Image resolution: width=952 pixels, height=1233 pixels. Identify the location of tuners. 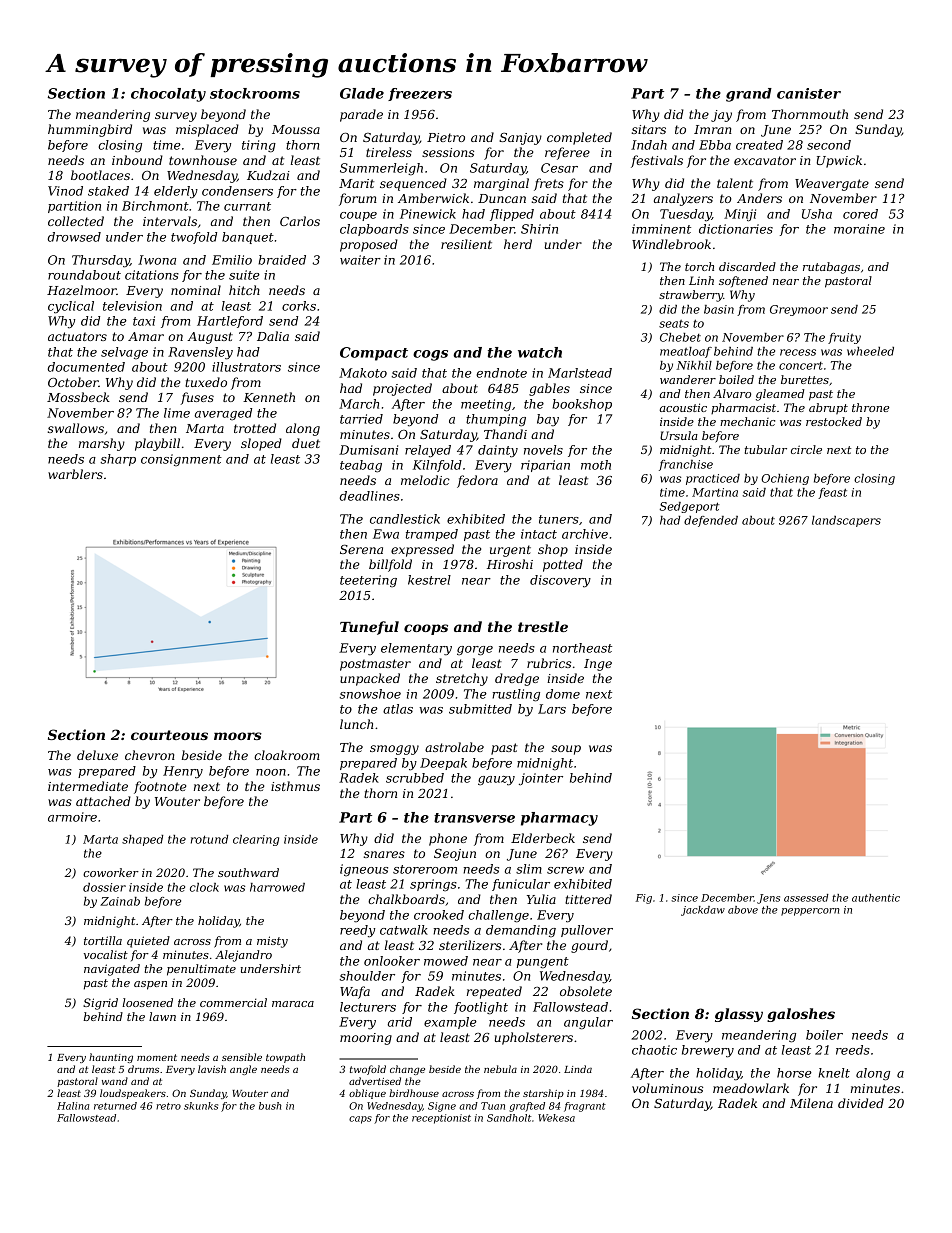
(559, 519).
